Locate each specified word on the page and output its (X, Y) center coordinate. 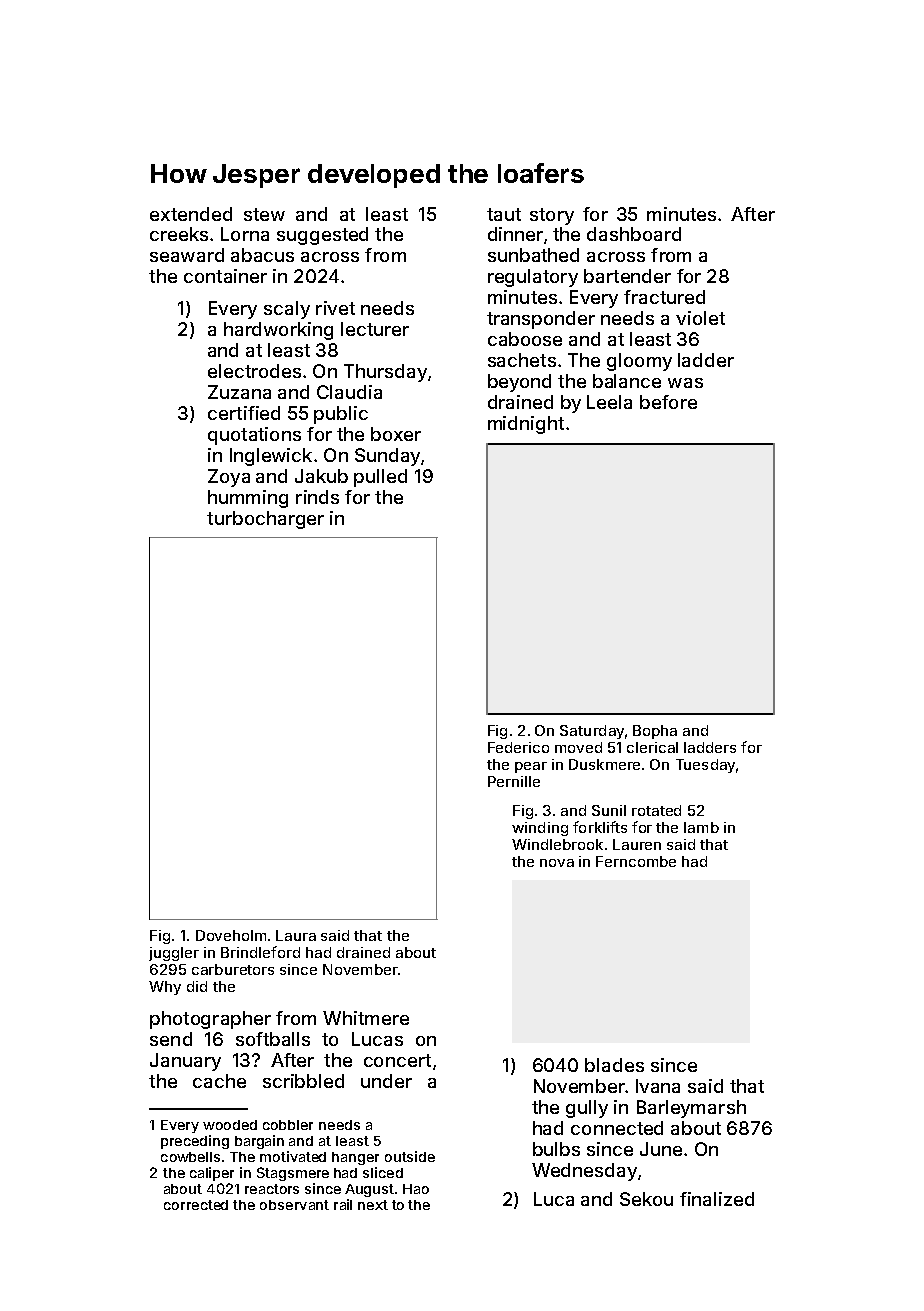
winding (540, 829)
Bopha (655, 732)
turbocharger (265, 520)
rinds (317, 497)
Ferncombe (636, 861)
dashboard (634, 234)
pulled (380, 478)
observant (294, 1205)
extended (191, 214)
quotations (254, 436)
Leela (609, 402)
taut (504, 214)
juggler (174, 954)
